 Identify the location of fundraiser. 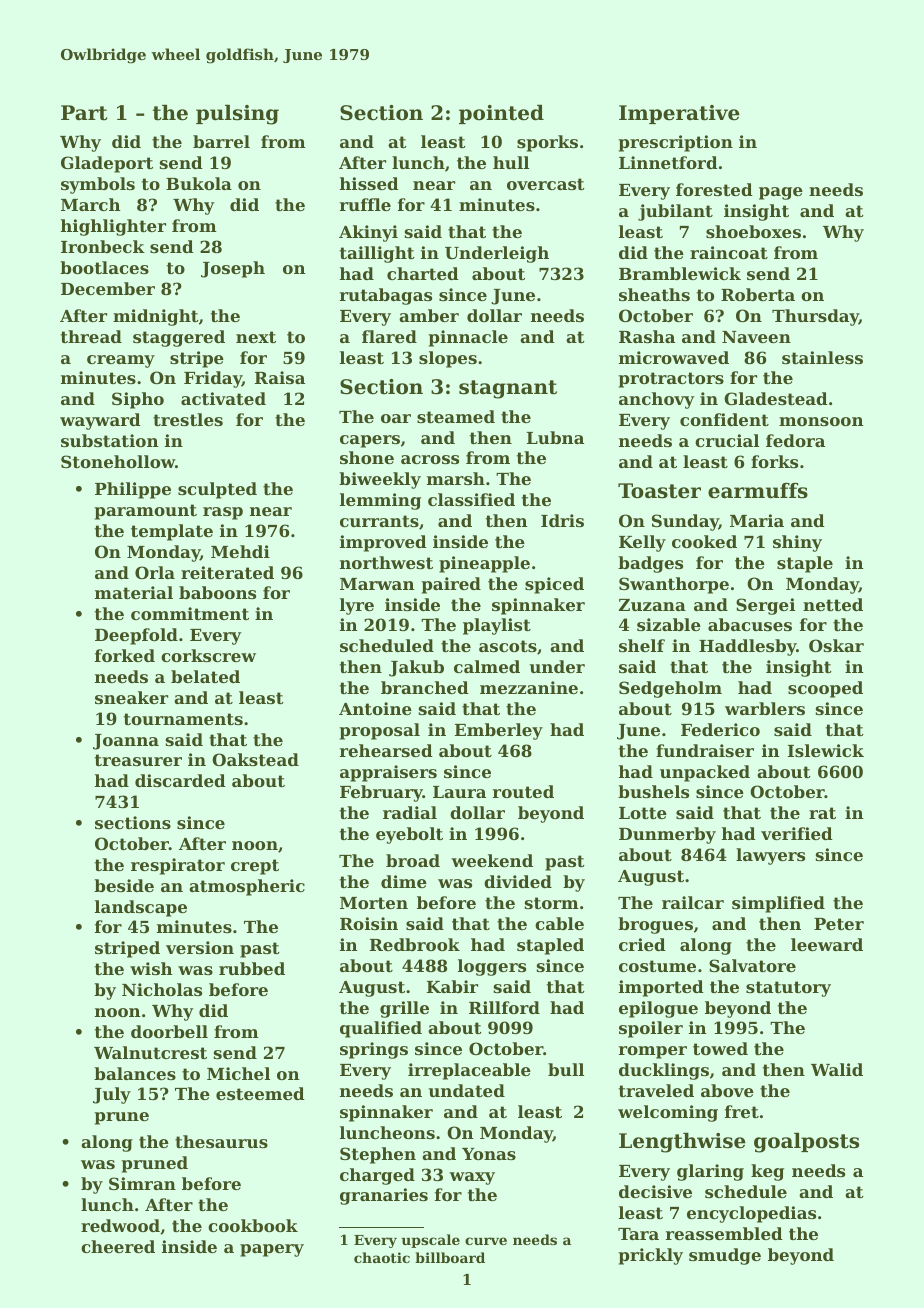
(705, 750).
